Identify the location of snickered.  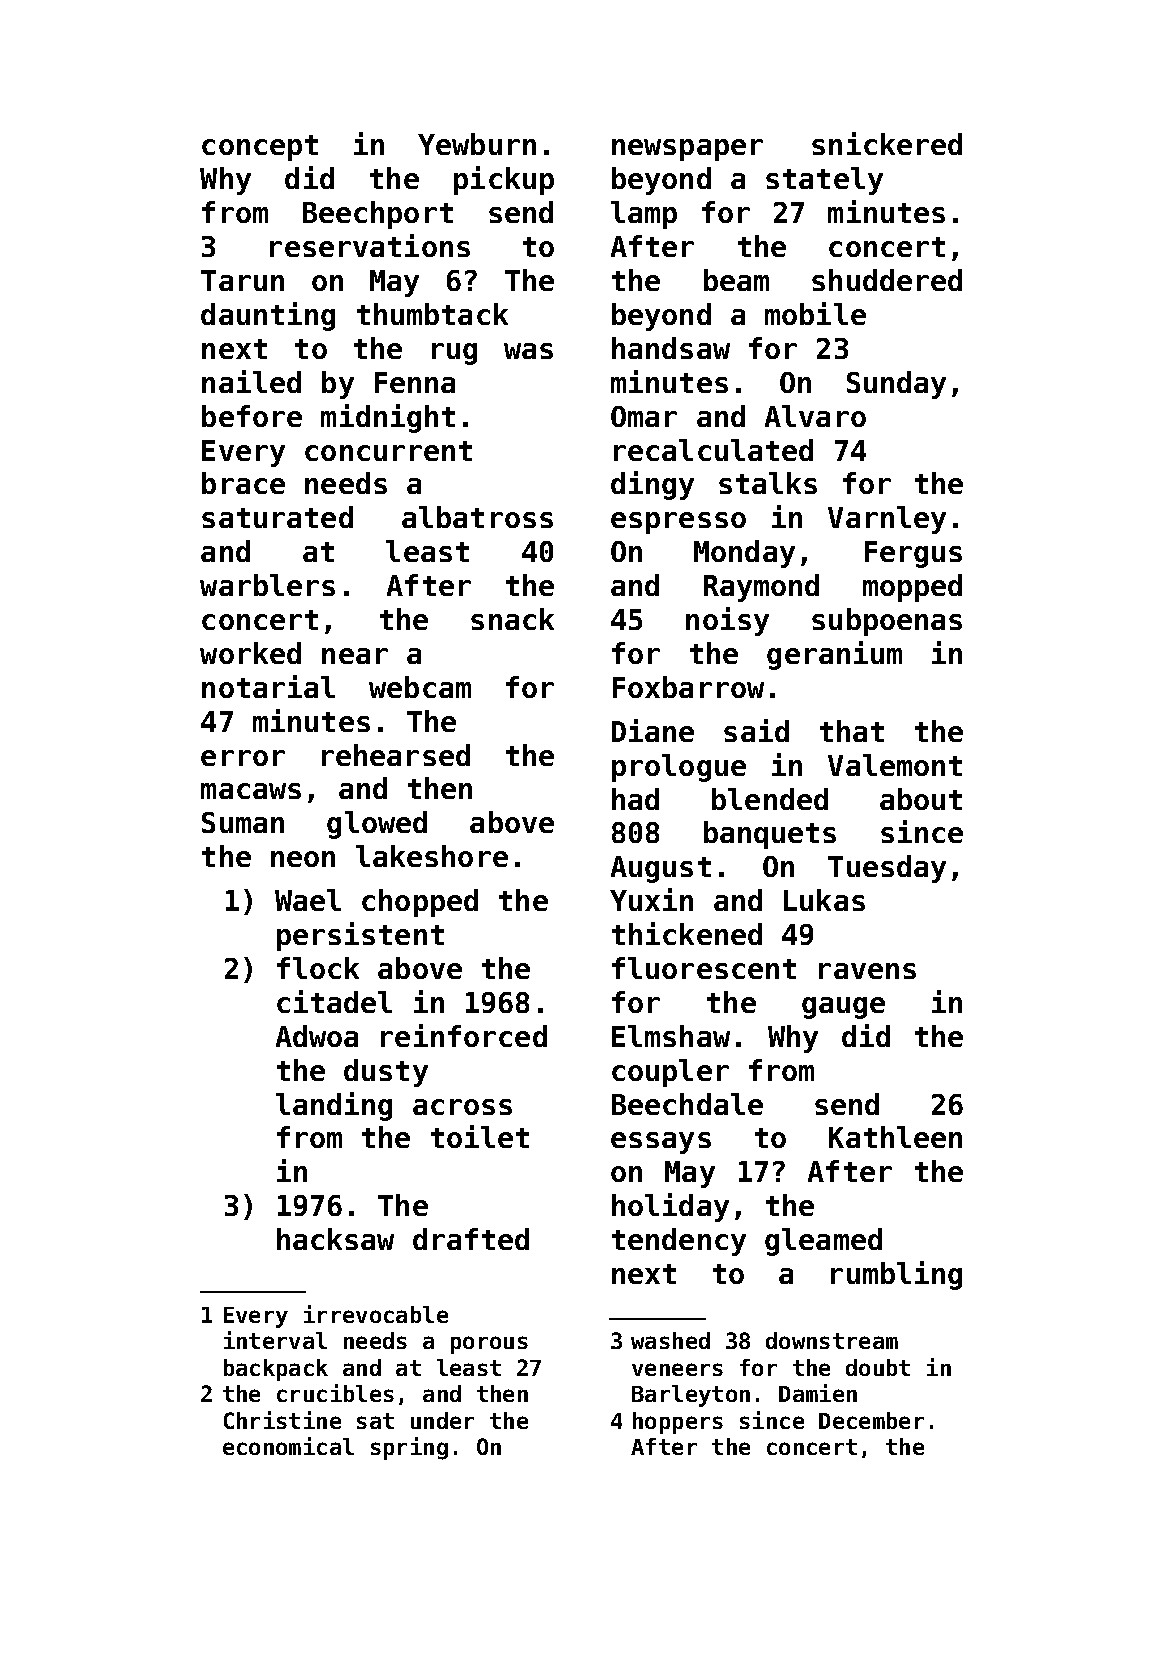
(887, 143).
